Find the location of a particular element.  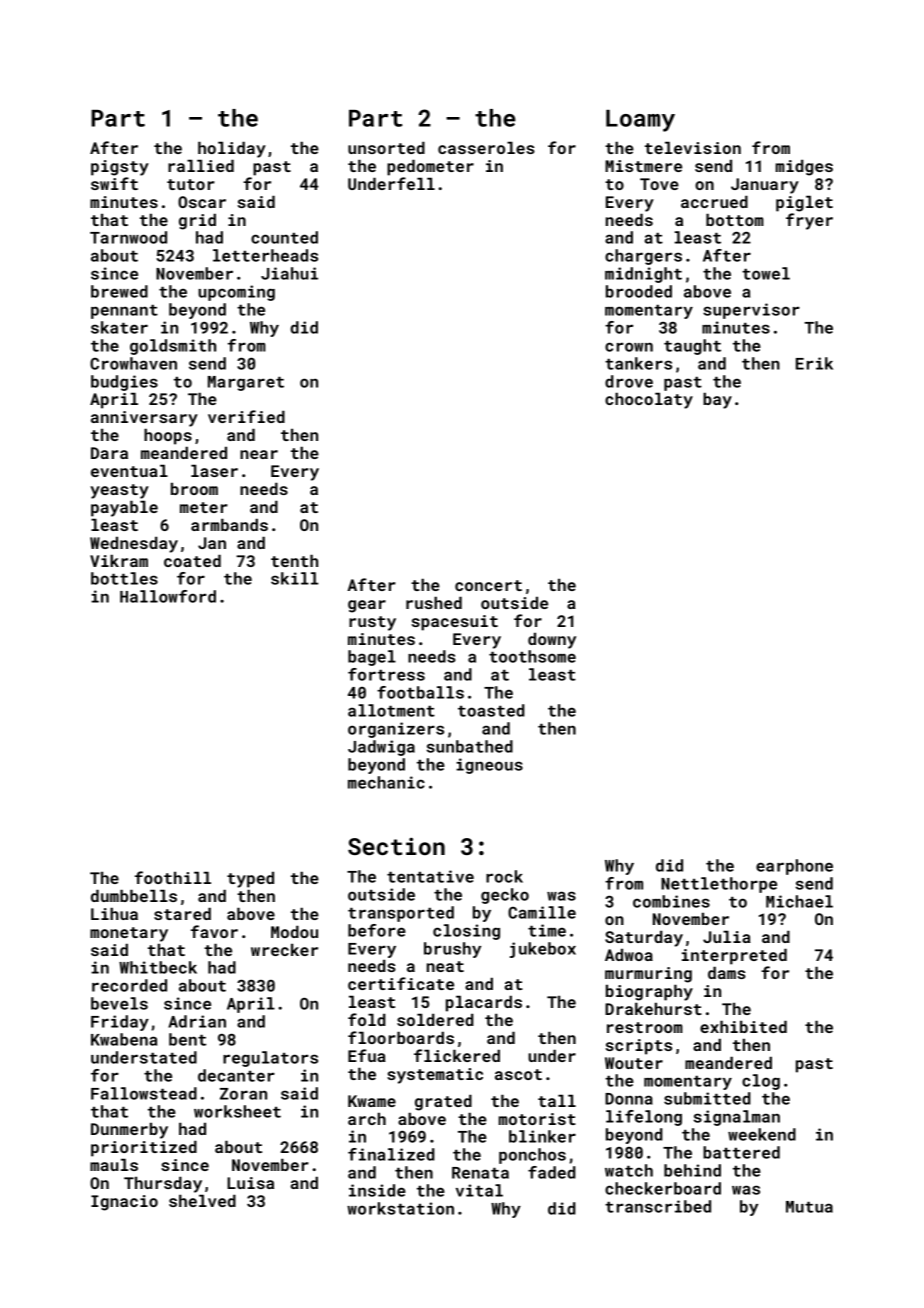

Mistmere is located at coordinates (643, 166).
